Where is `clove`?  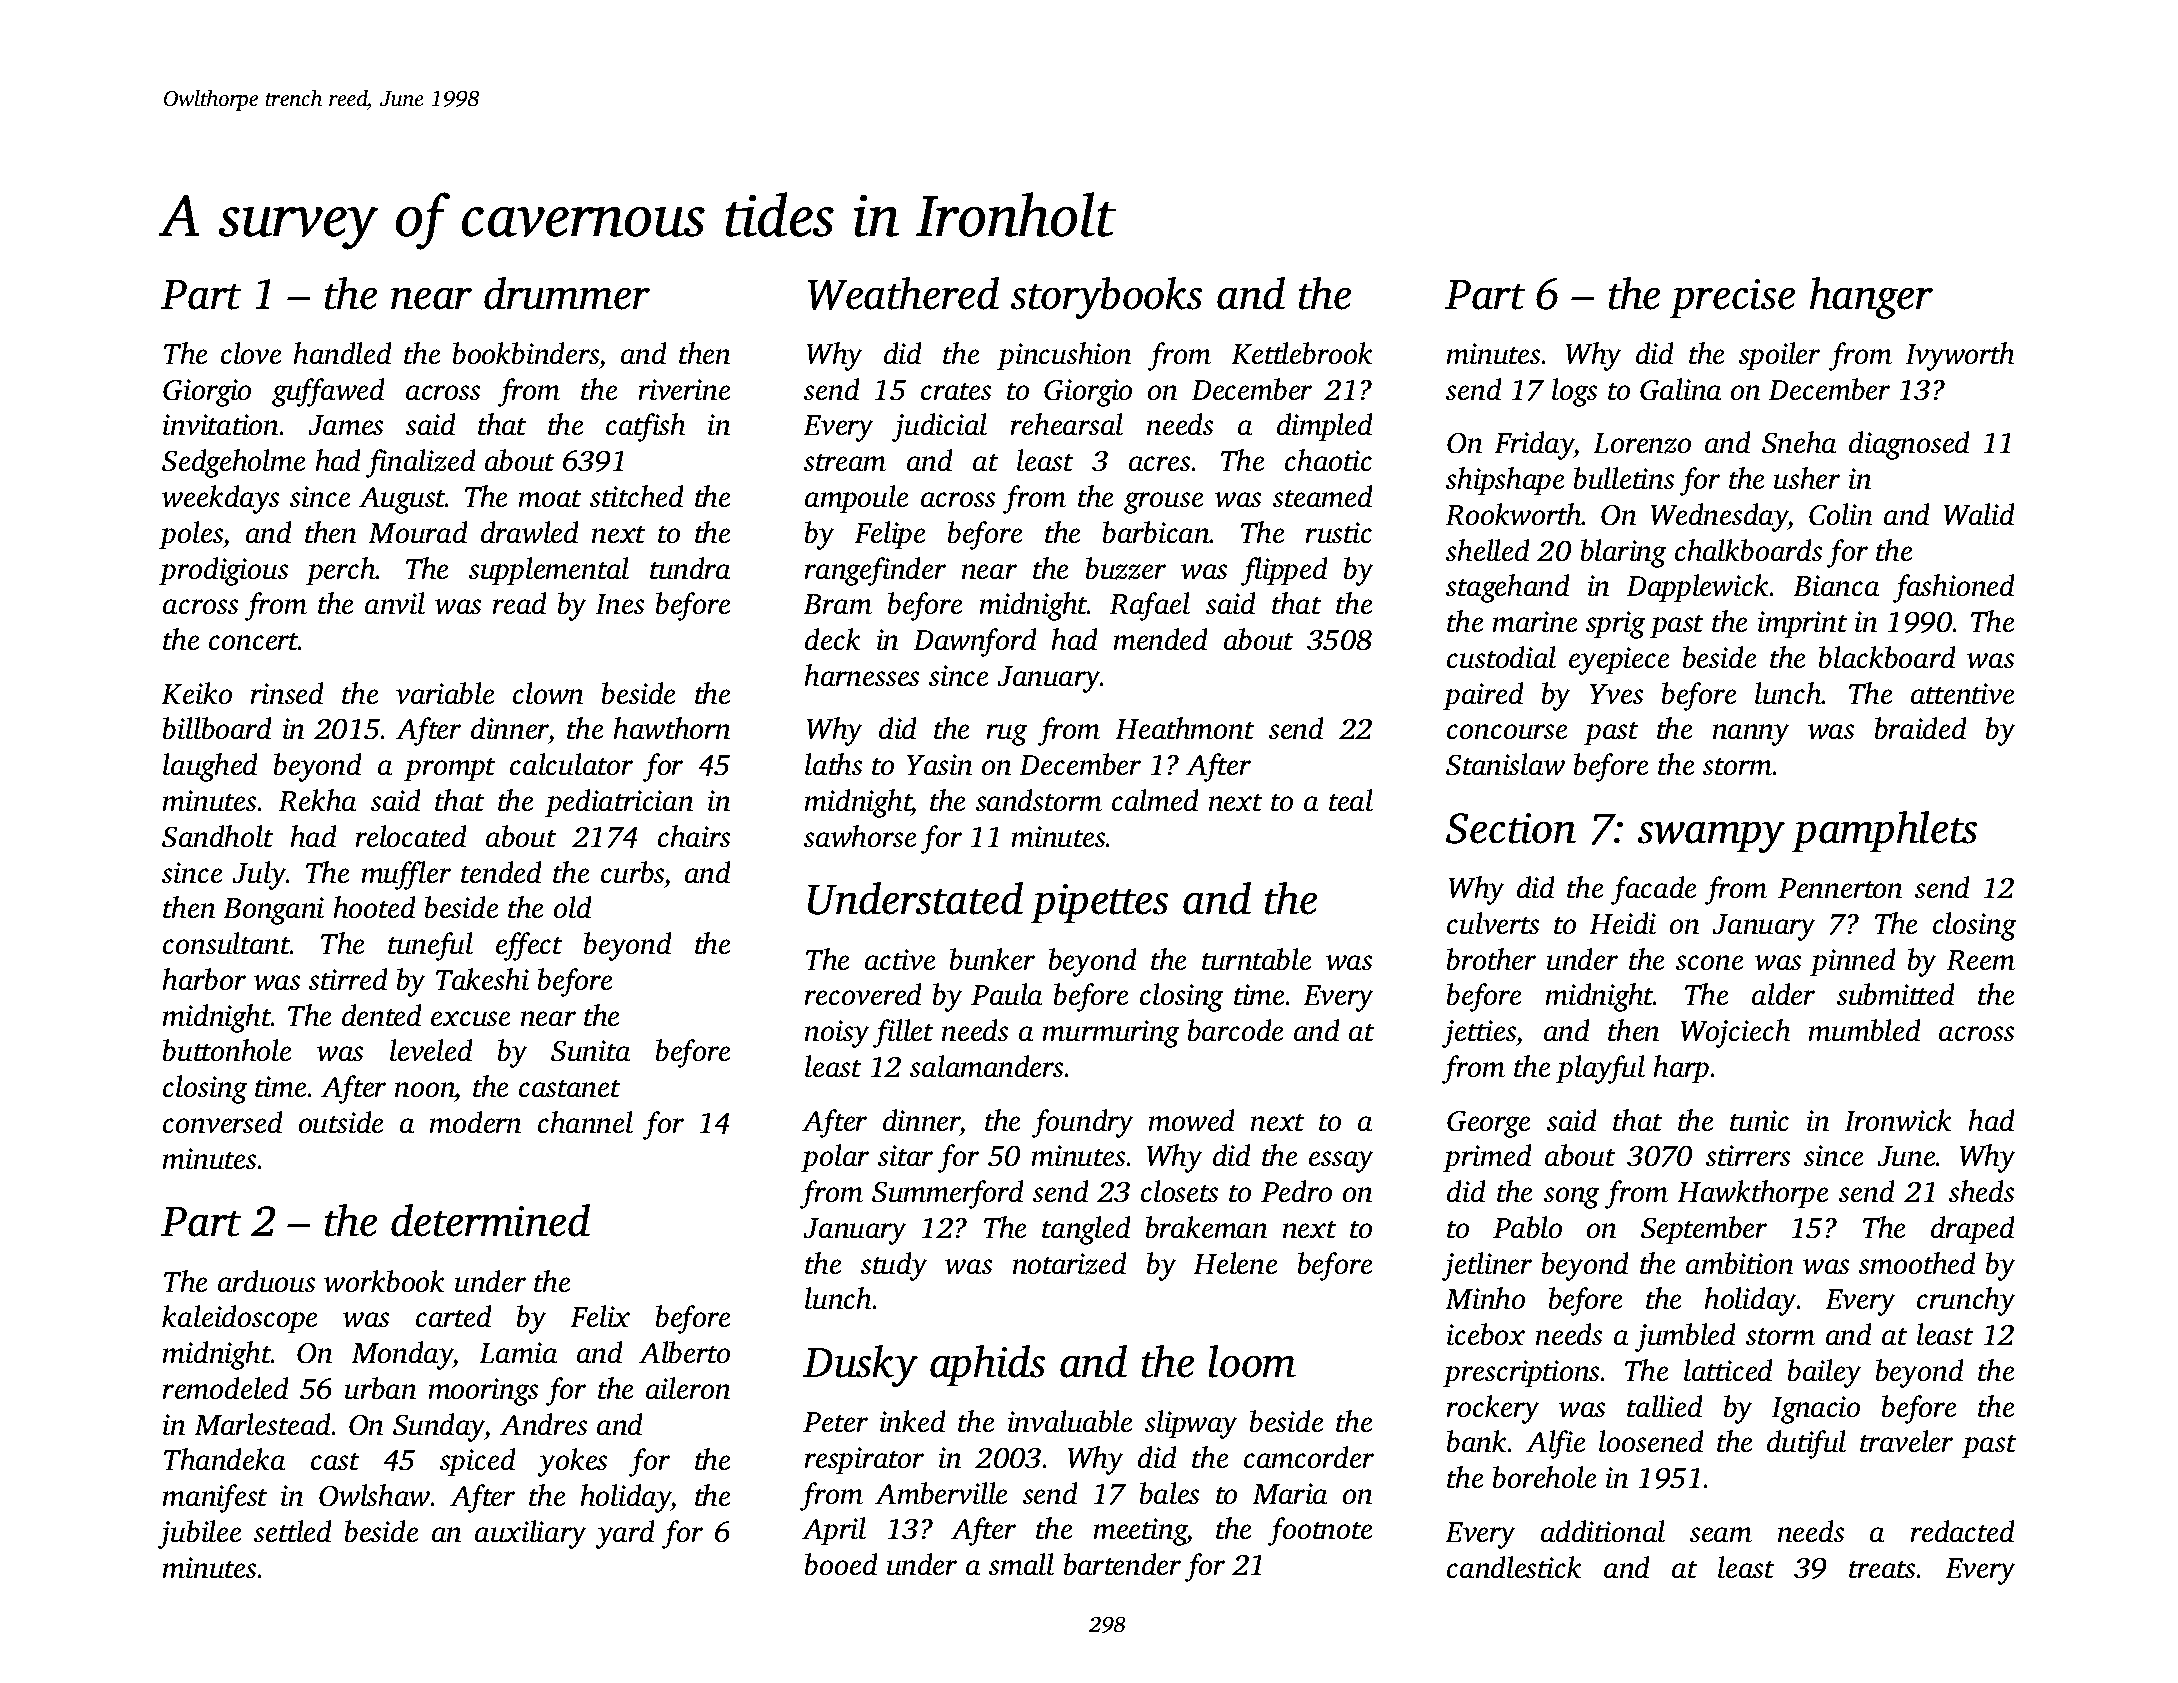 clove is located at coordinates (251, 353).
